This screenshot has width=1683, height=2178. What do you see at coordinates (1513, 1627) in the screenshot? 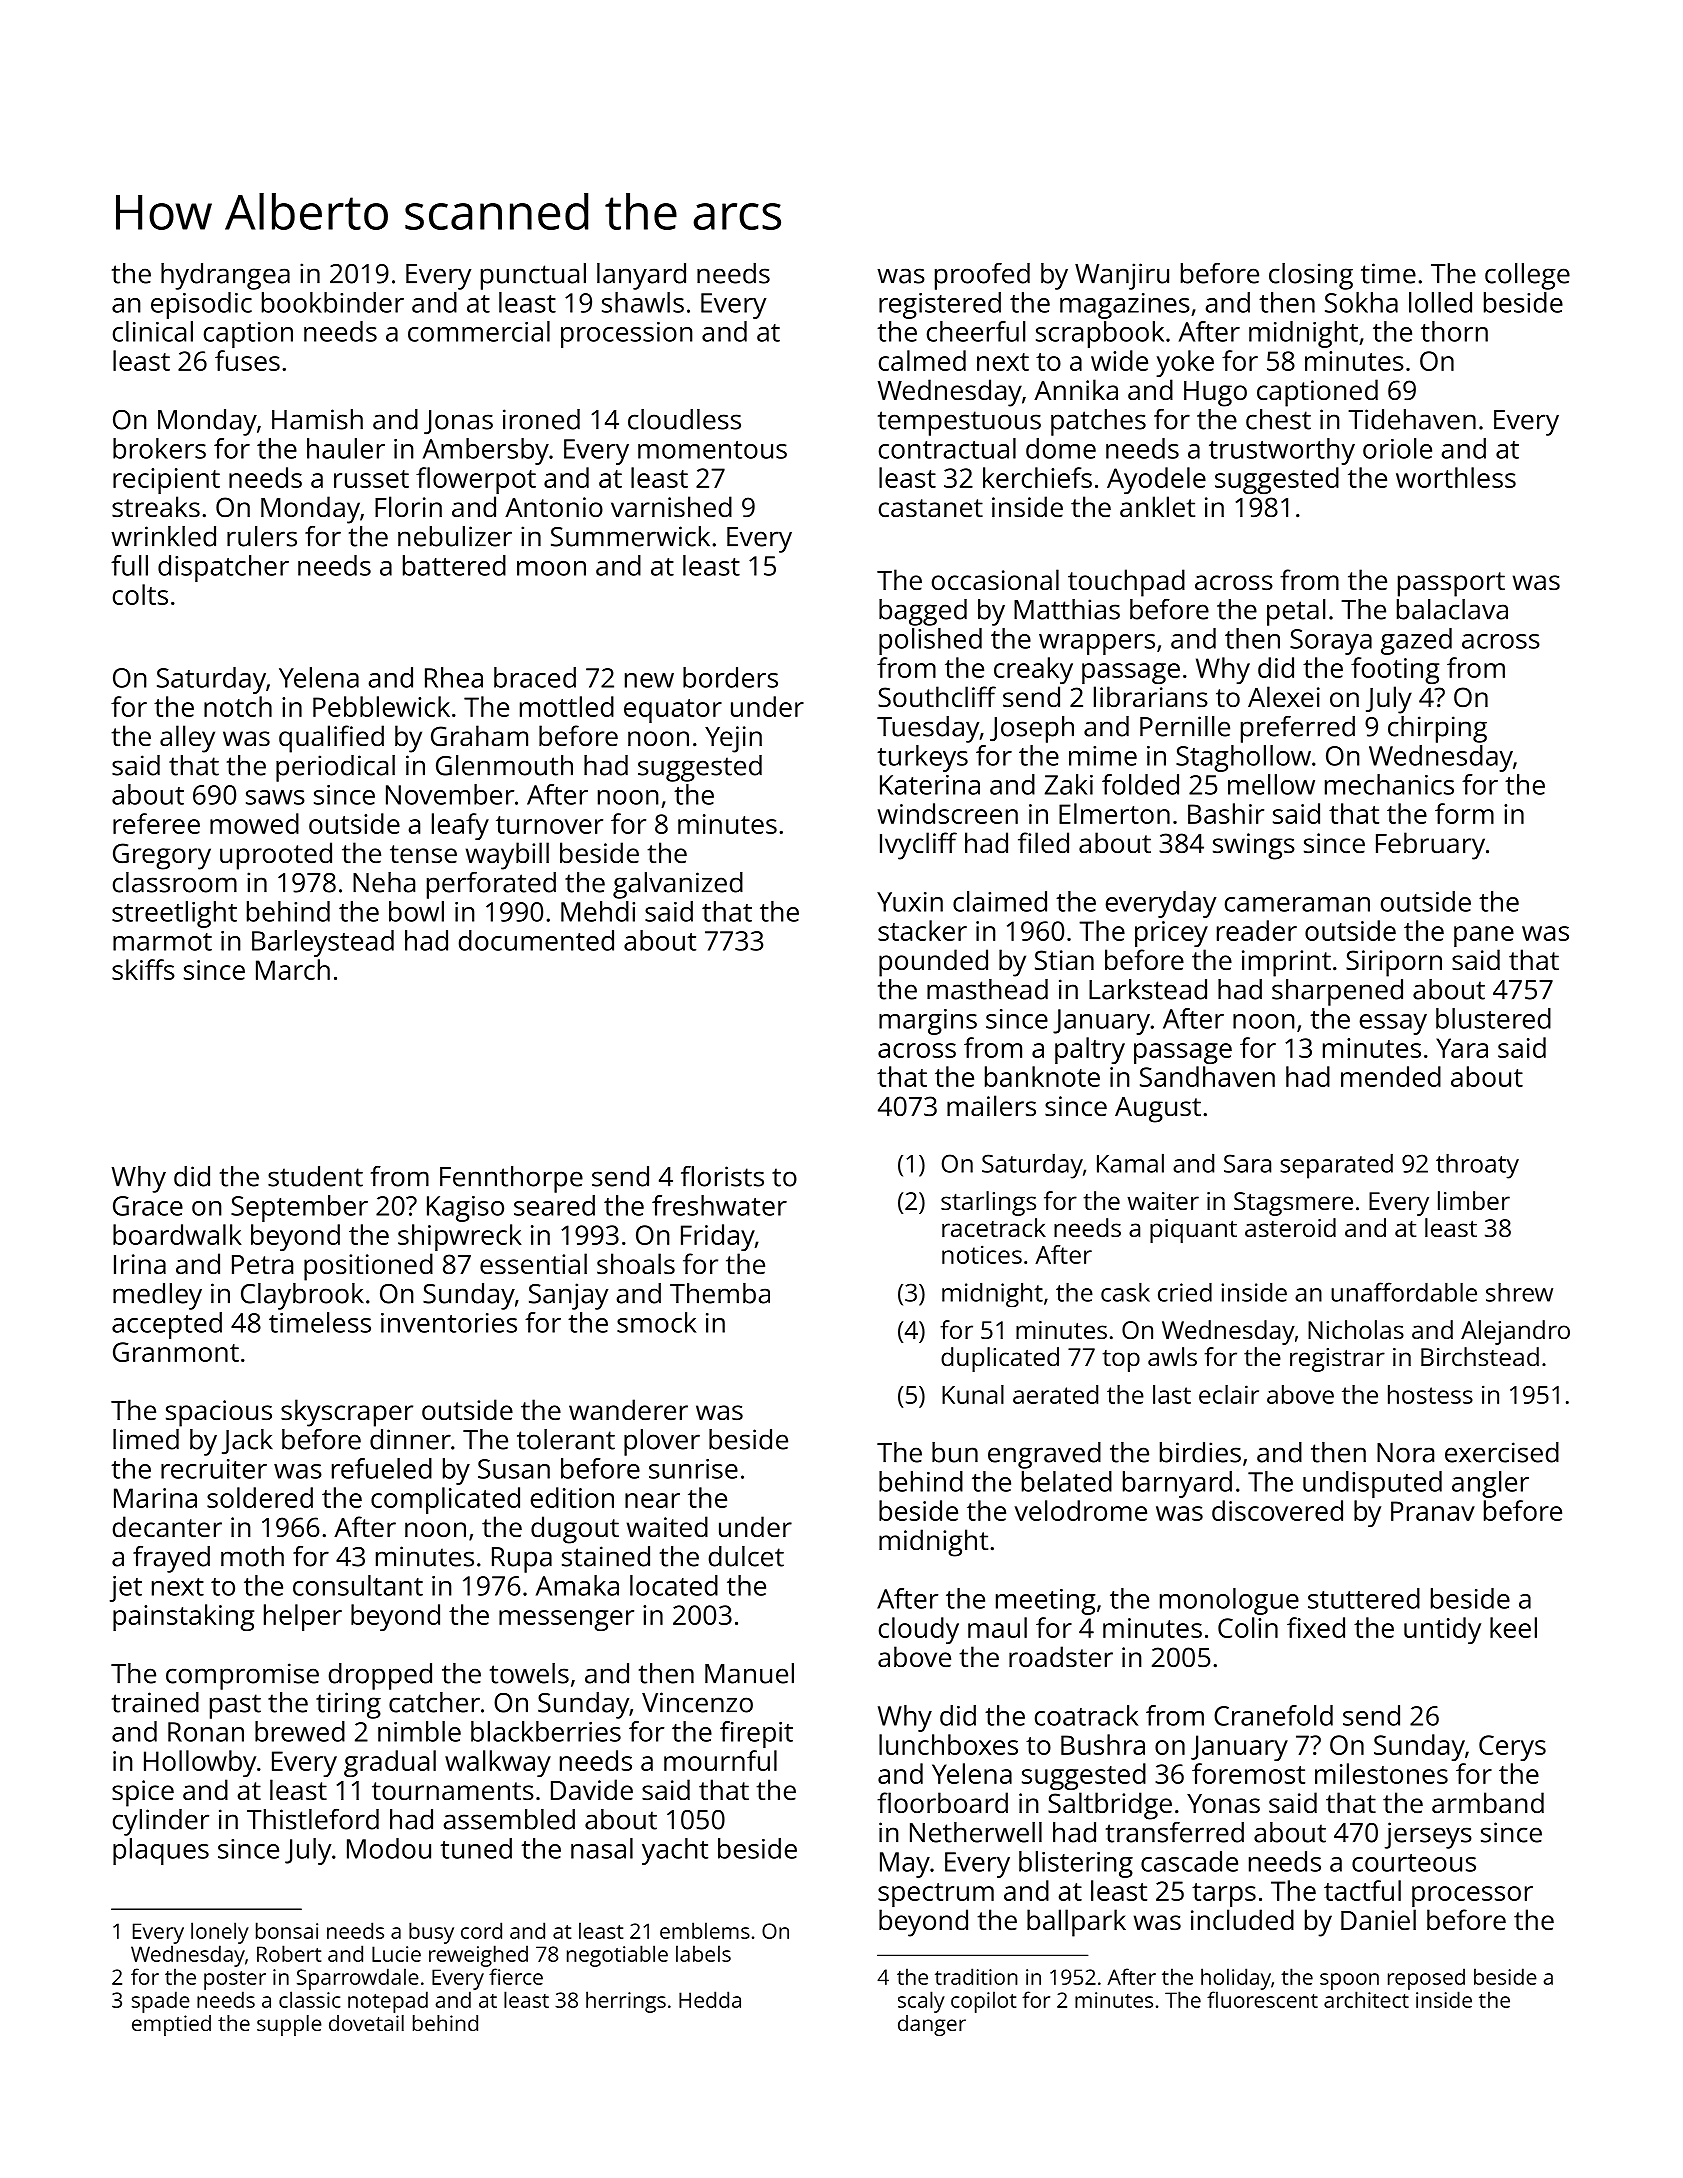
I see `keel` at bounding box center [1513, 1627].
